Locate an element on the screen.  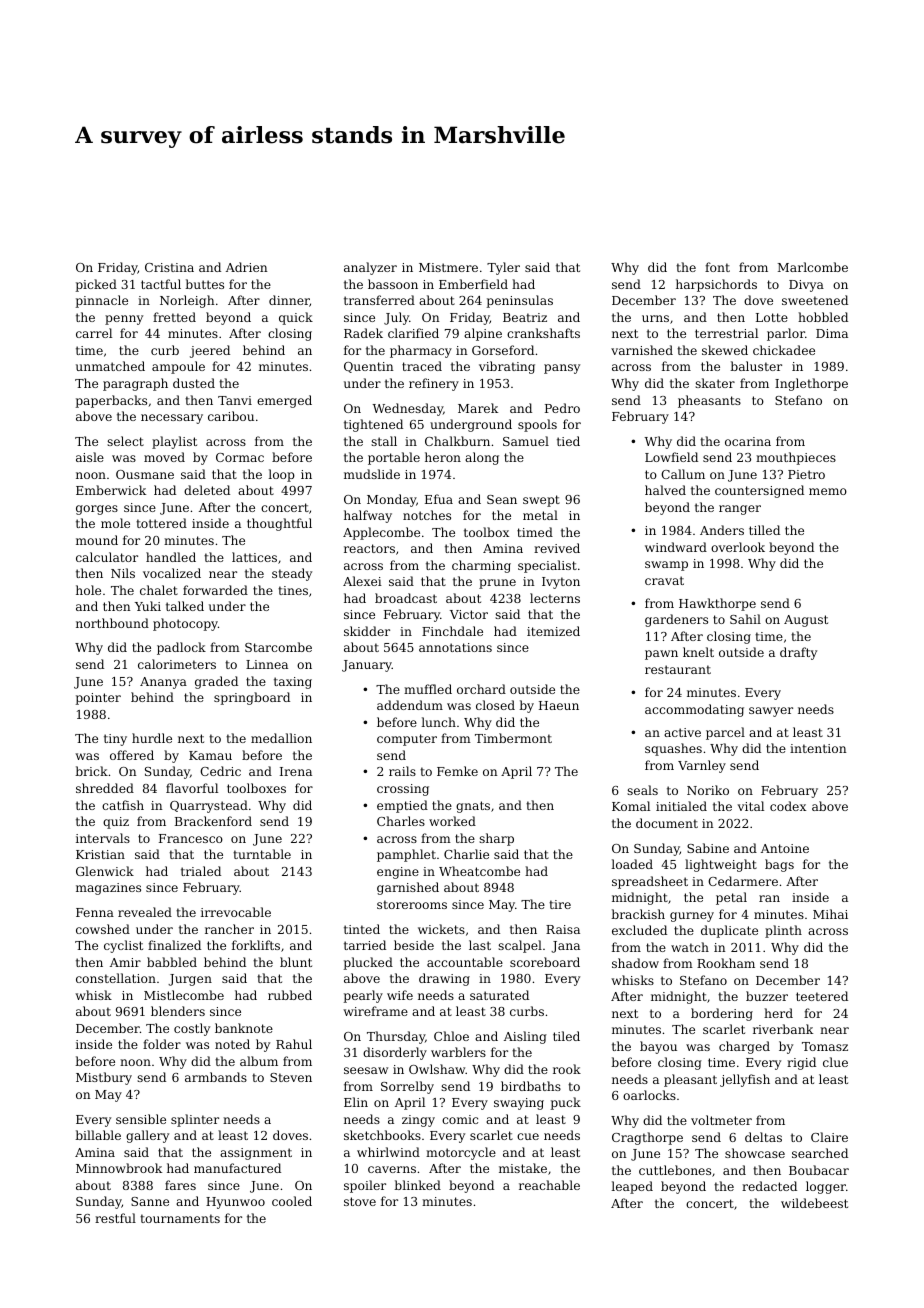
Mistmere is located at coordinates (448, 267).
